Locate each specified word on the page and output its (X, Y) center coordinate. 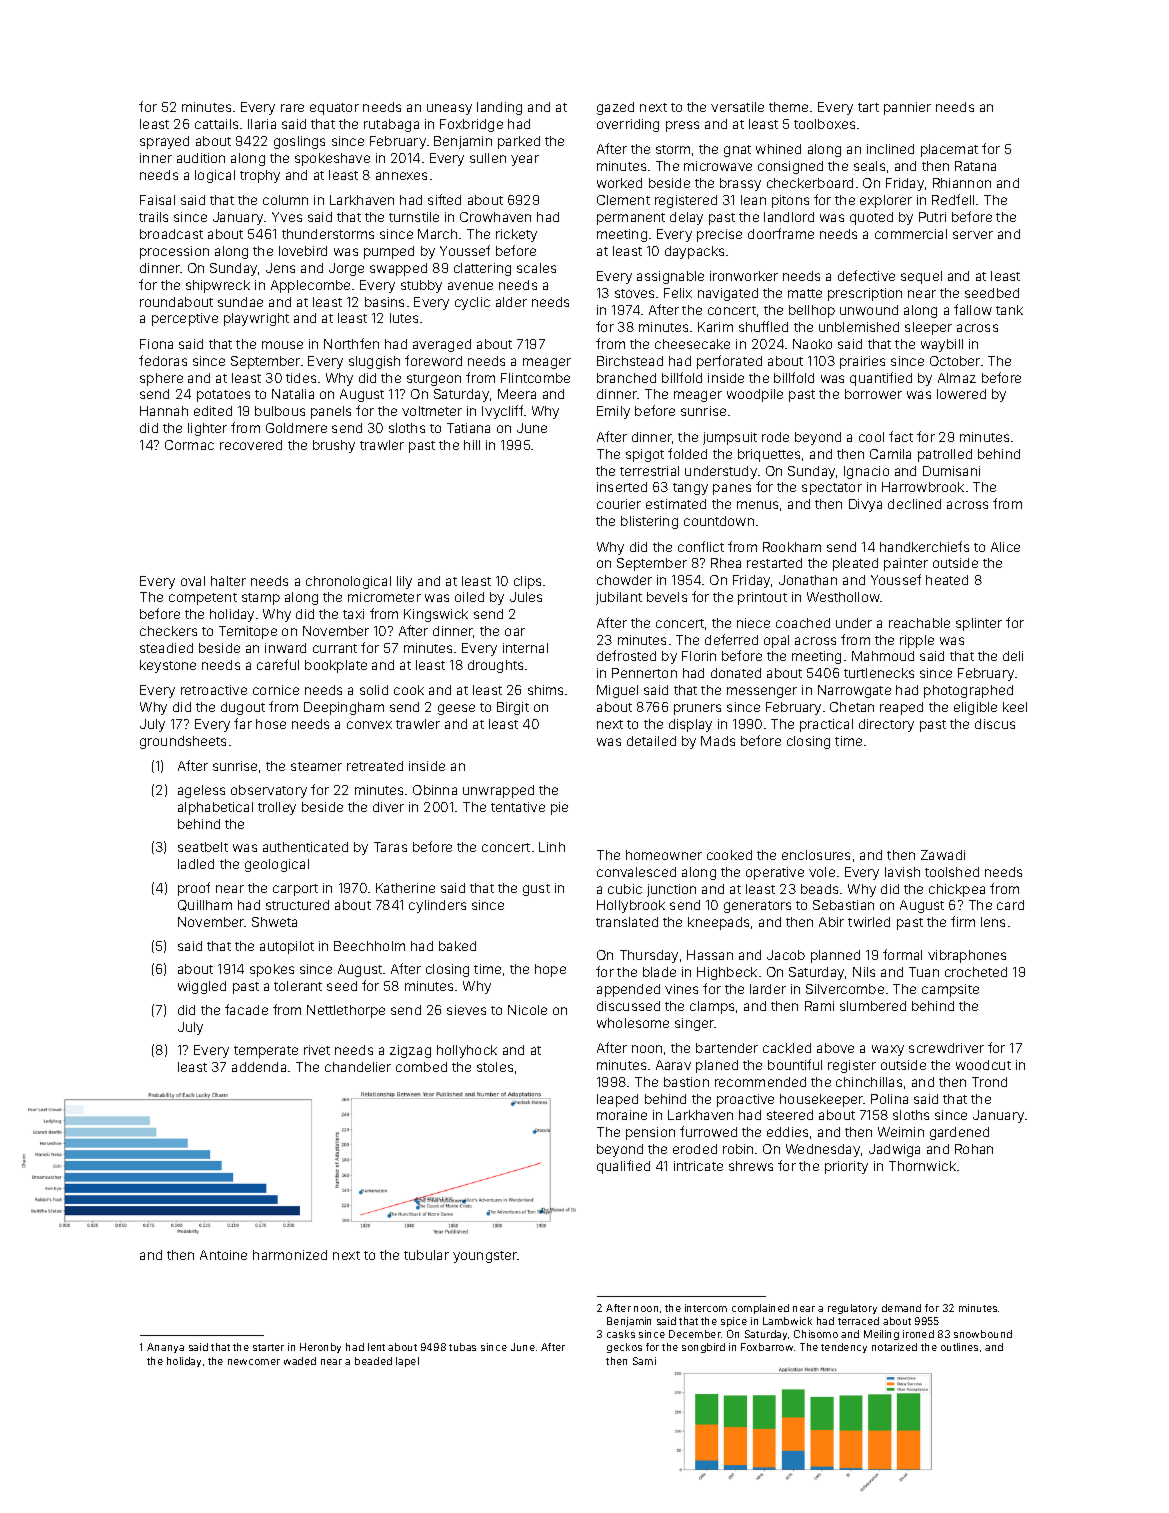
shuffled (763, 326)
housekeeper (822, 1100)
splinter (979, 624)
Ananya (165, 1348)
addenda (259, 1067)
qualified (623, 1167)
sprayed (164, 142)
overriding (628, 125)
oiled (469, 597)
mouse (282, 345)
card (1010, 905)
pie (559, 808)
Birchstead (630, 361)
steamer (316, 766)
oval (193, 581)
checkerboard (810, 183)
